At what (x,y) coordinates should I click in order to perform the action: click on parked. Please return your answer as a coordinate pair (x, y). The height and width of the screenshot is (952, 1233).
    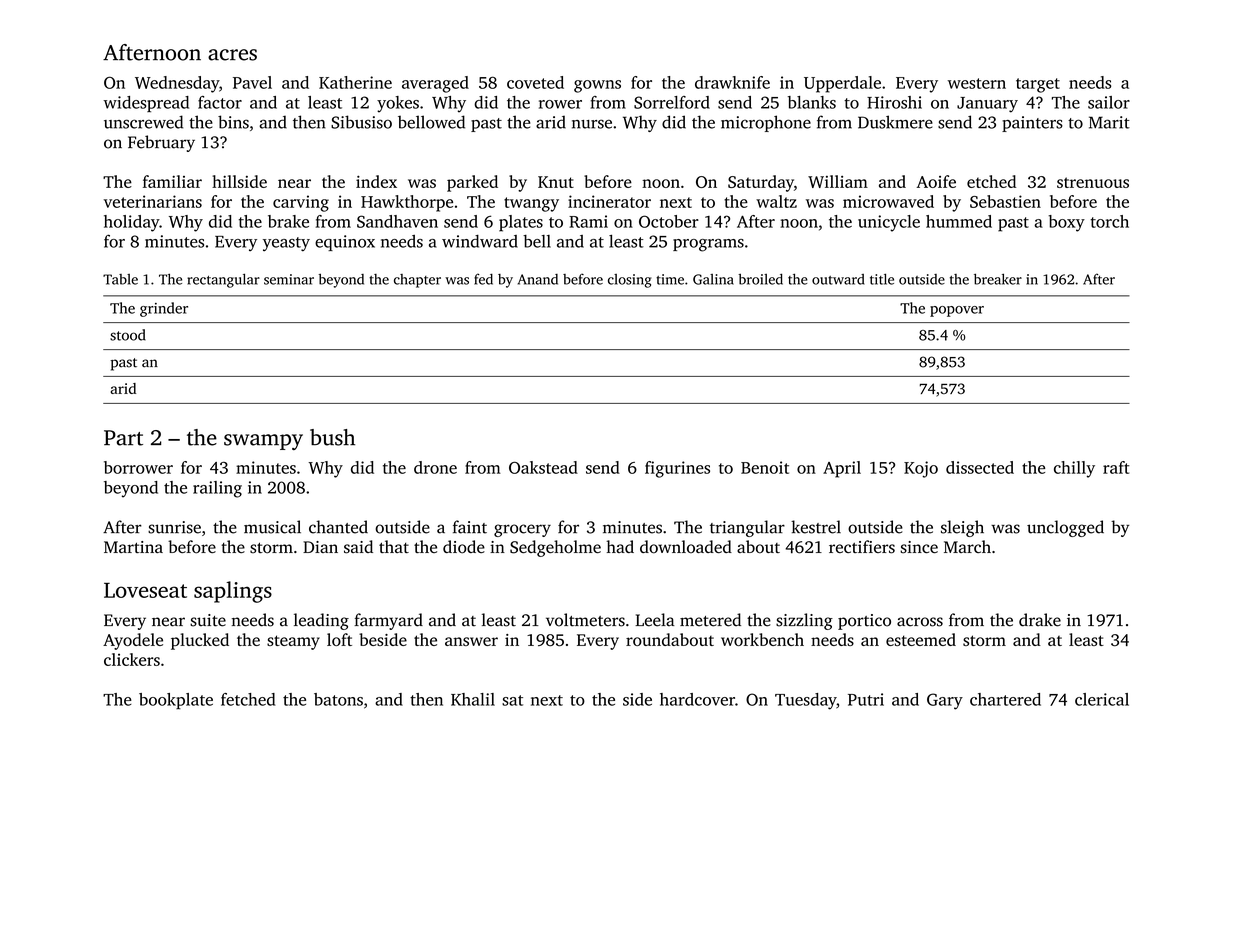
    Looking at the image, I should click on (472, 183).
